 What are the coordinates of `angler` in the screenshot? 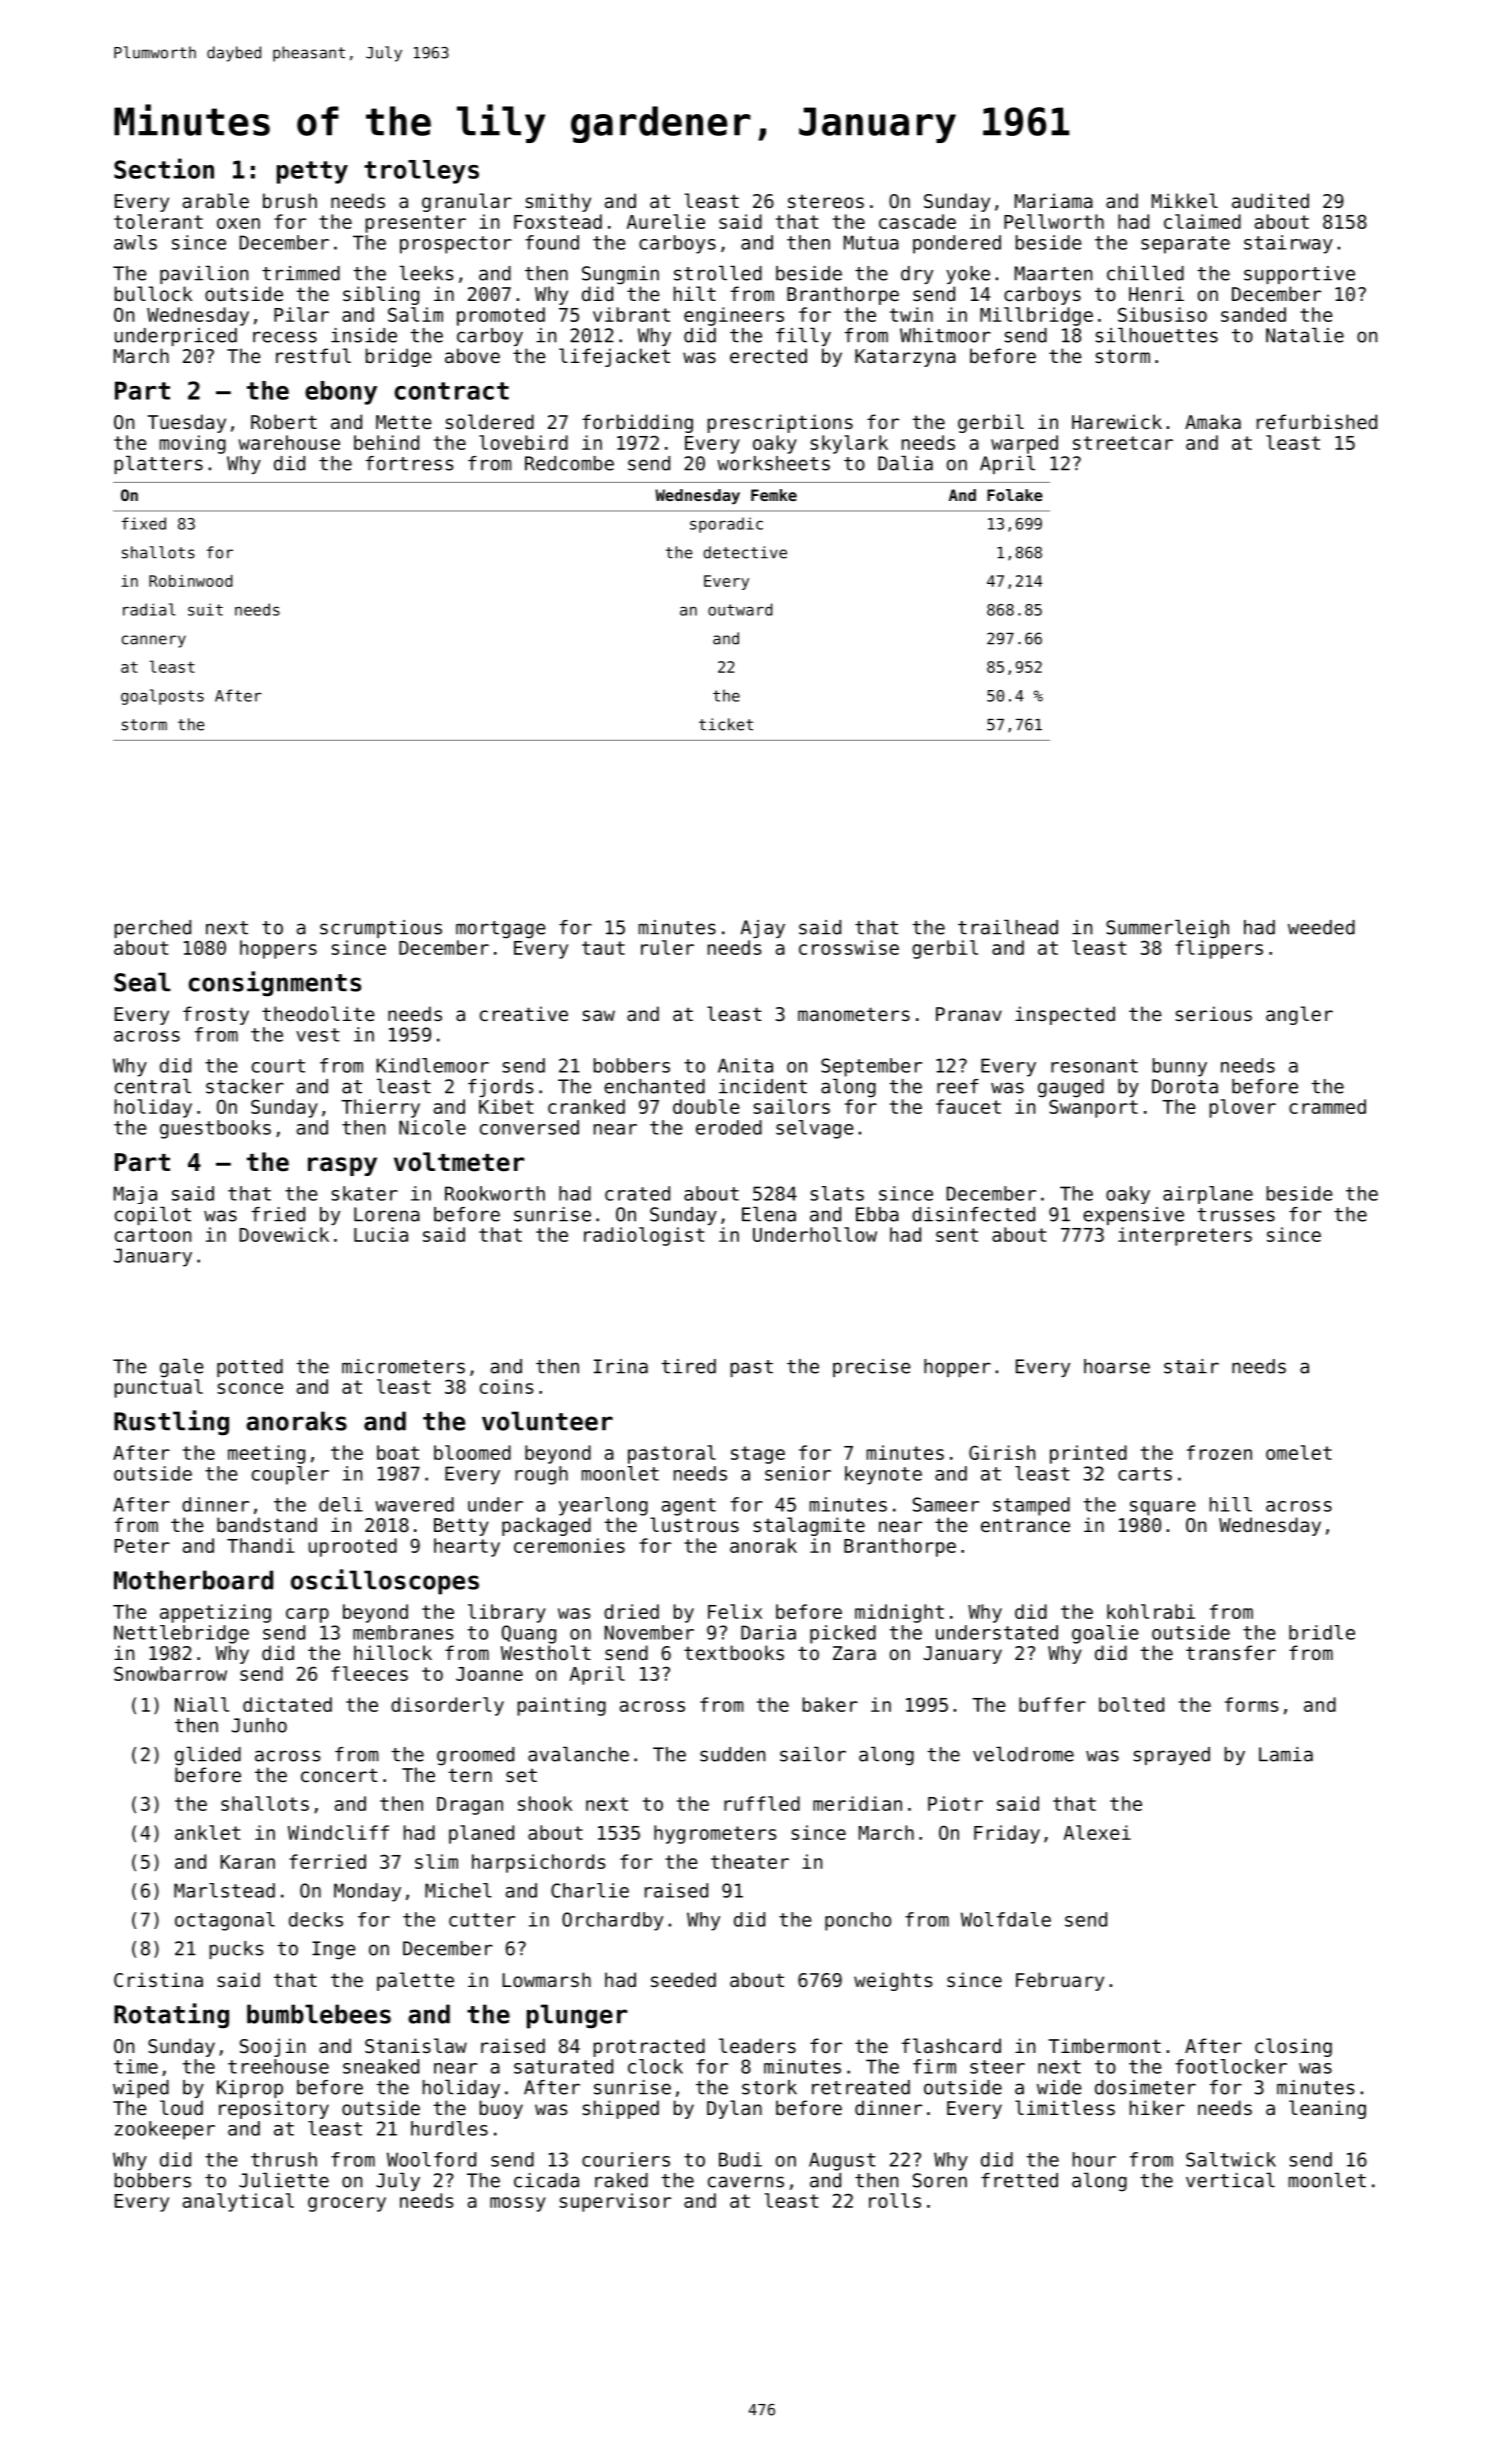 It's located at (1299, 1015).
